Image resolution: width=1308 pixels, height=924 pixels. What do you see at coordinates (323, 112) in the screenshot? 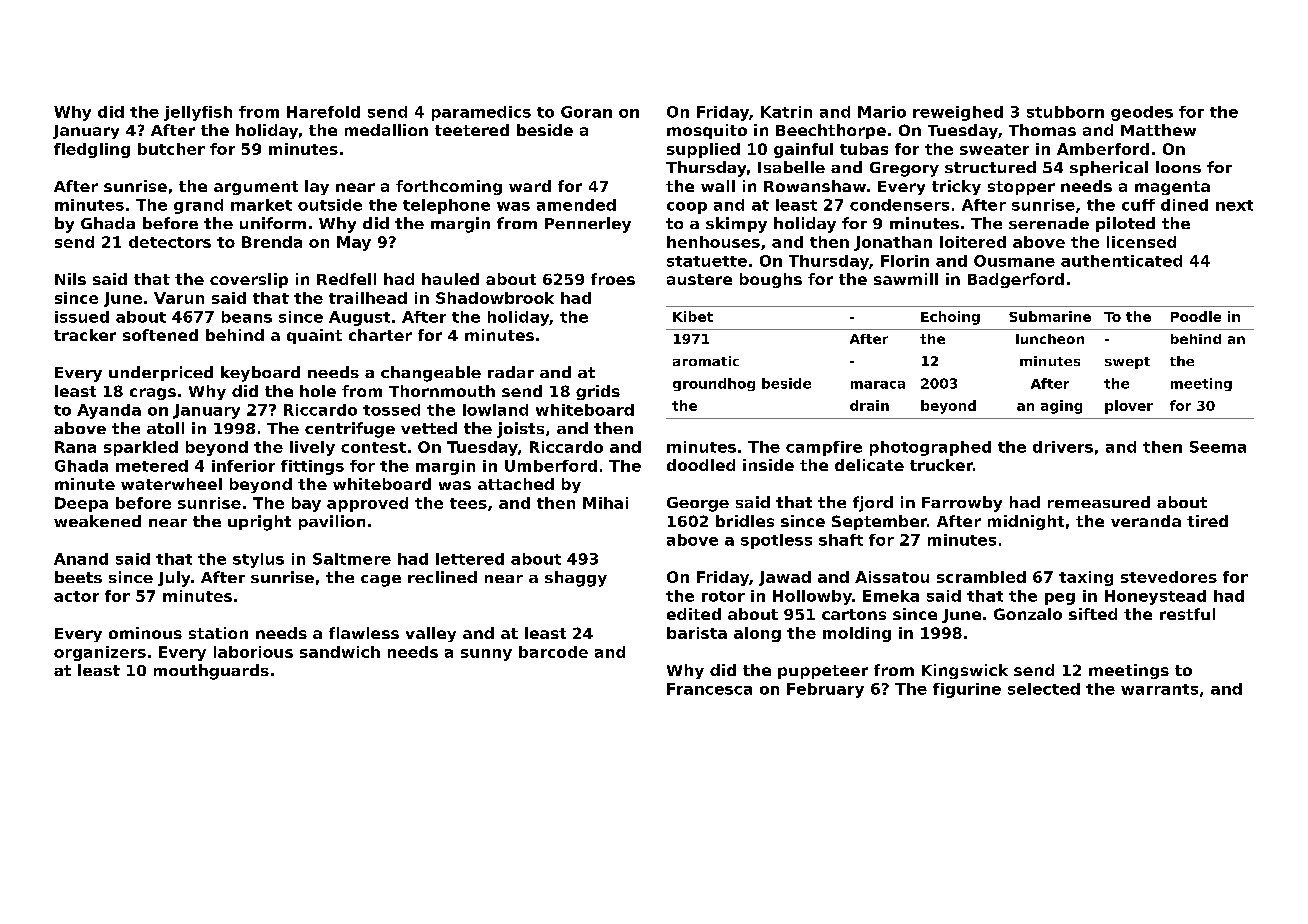
I see `Harefold` at bounding box center [323, 112].
